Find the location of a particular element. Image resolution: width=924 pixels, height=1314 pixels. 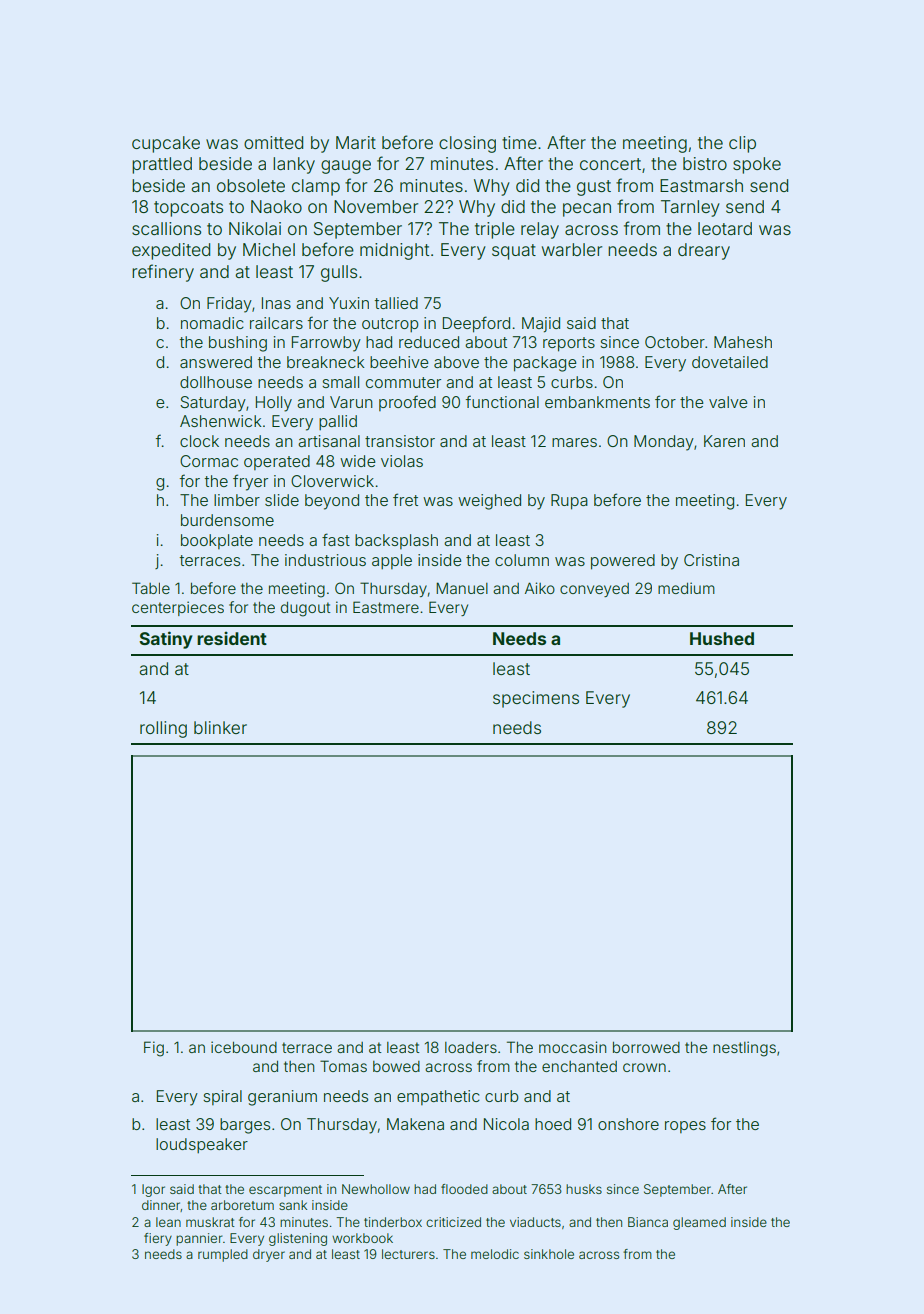

gleamed is located at coordinates (699, 1223).
